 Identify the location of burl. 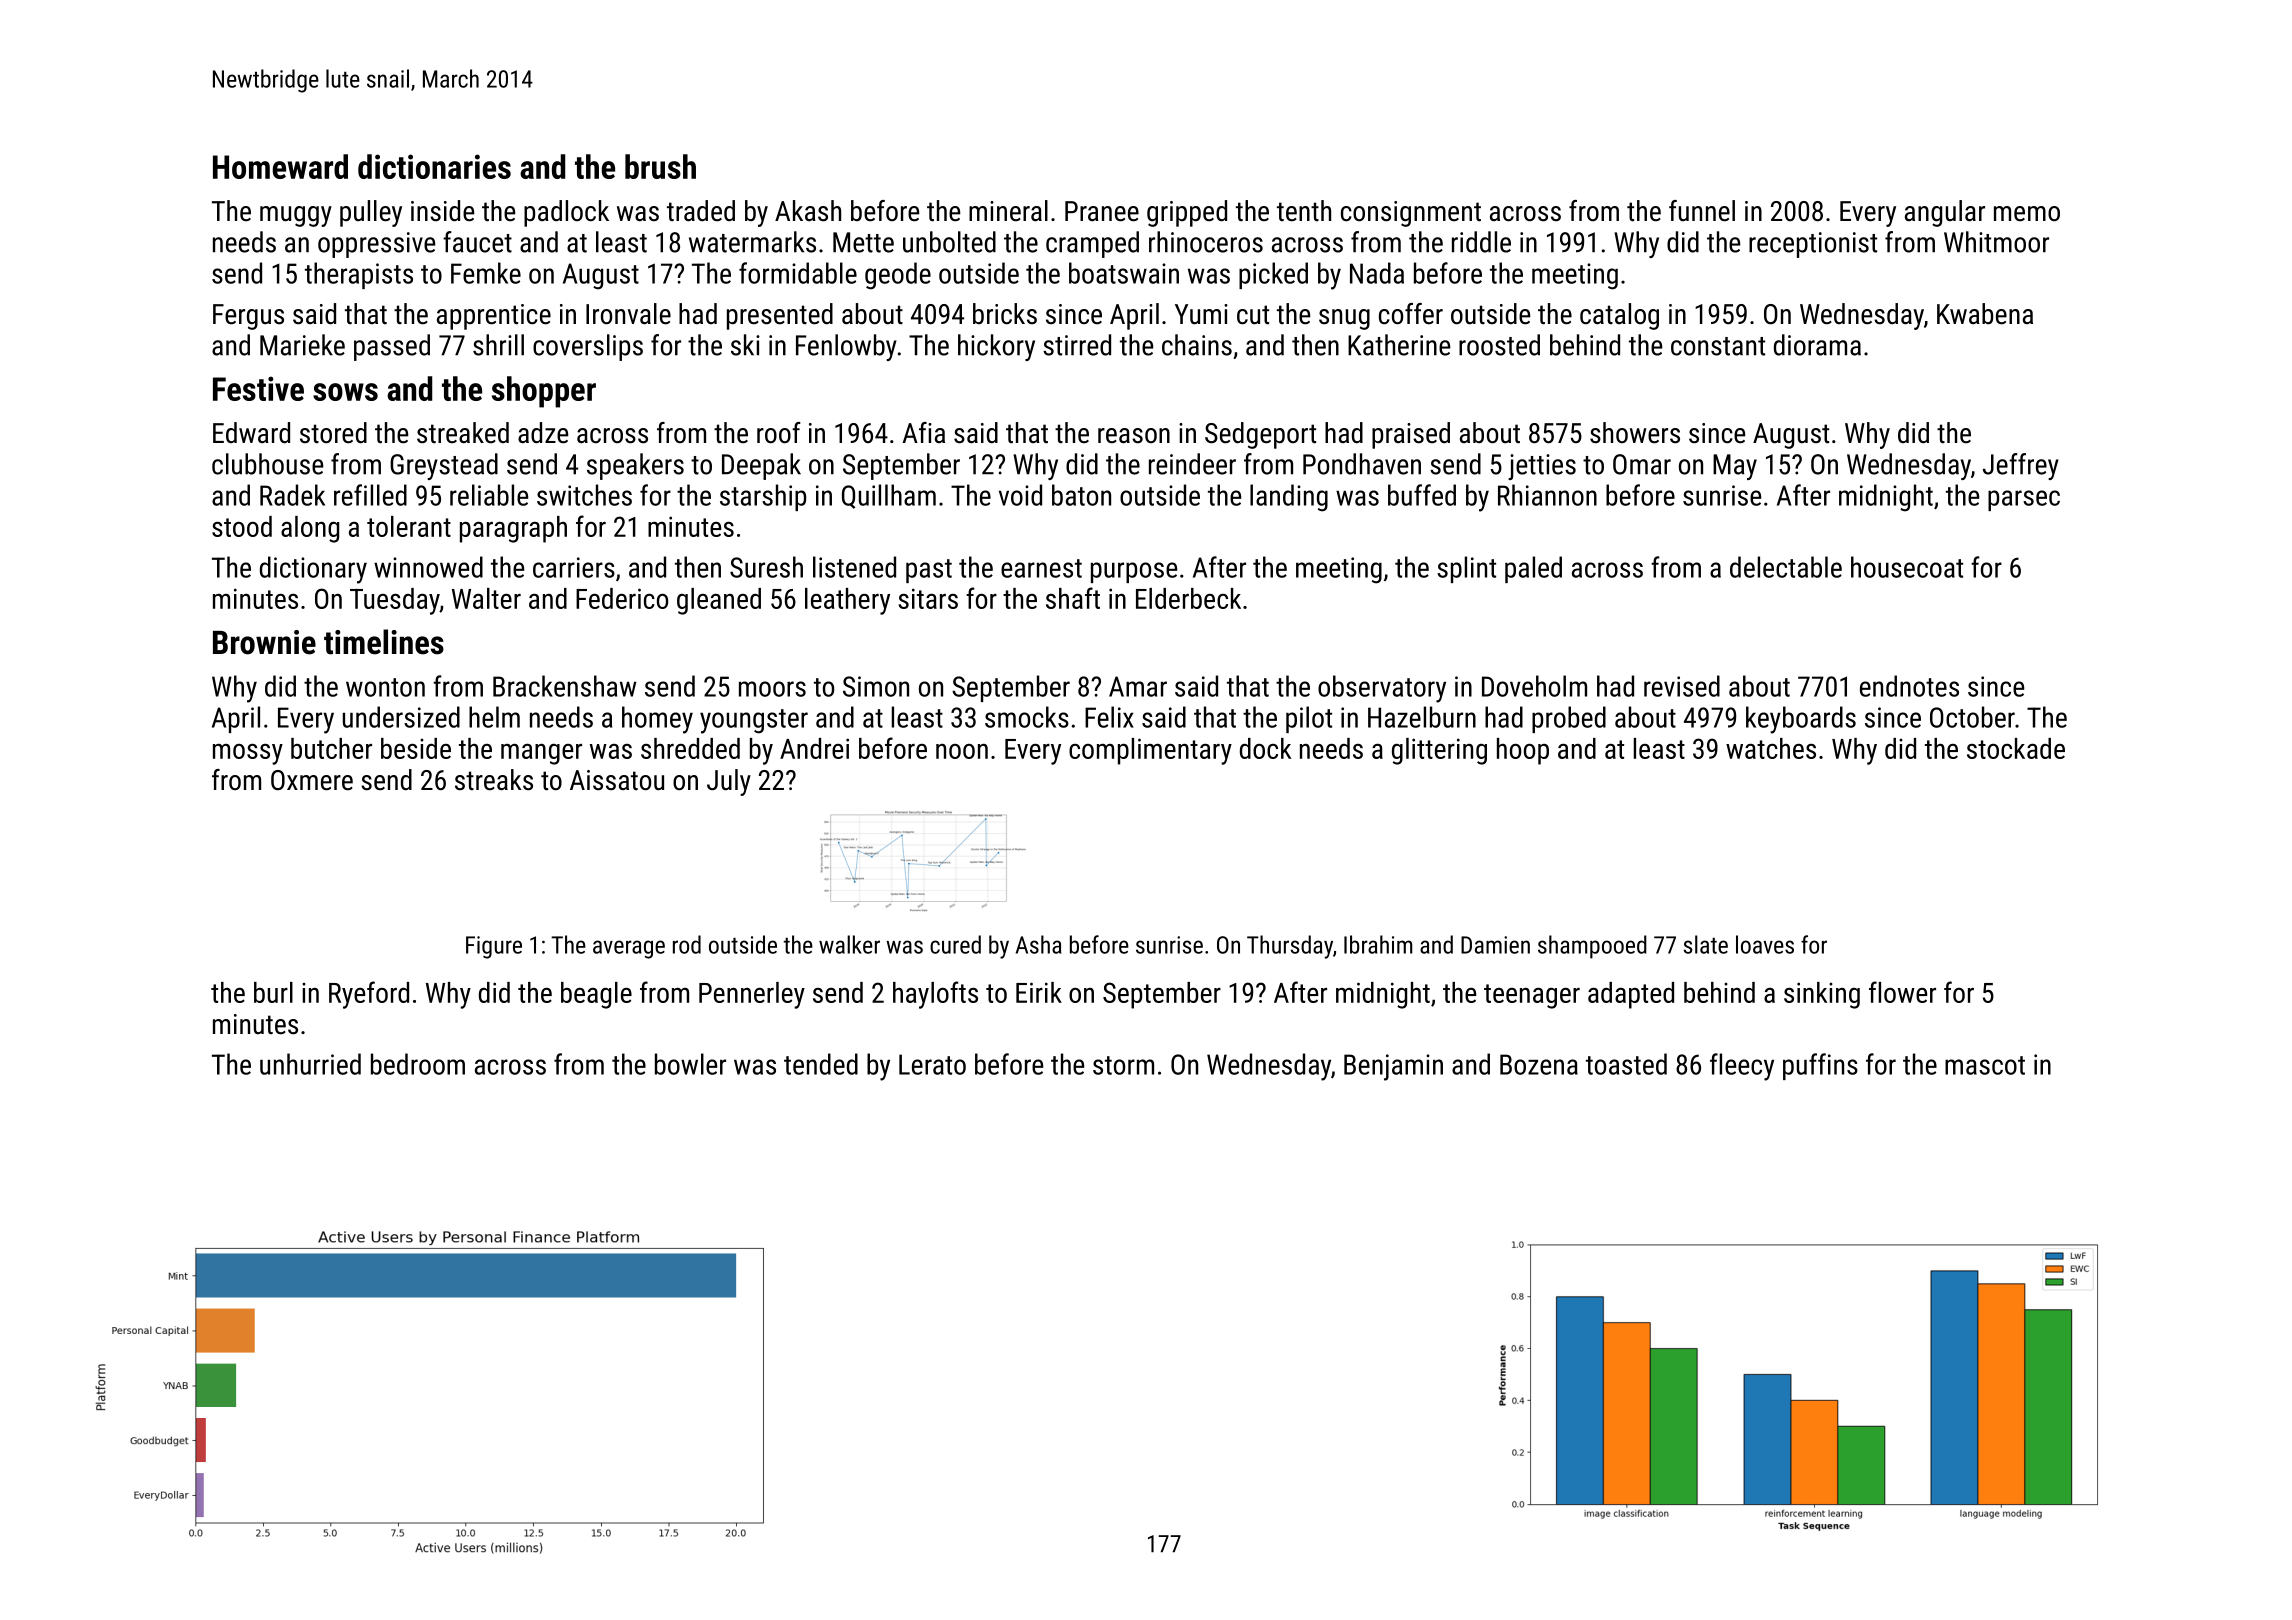
(273, 992).
